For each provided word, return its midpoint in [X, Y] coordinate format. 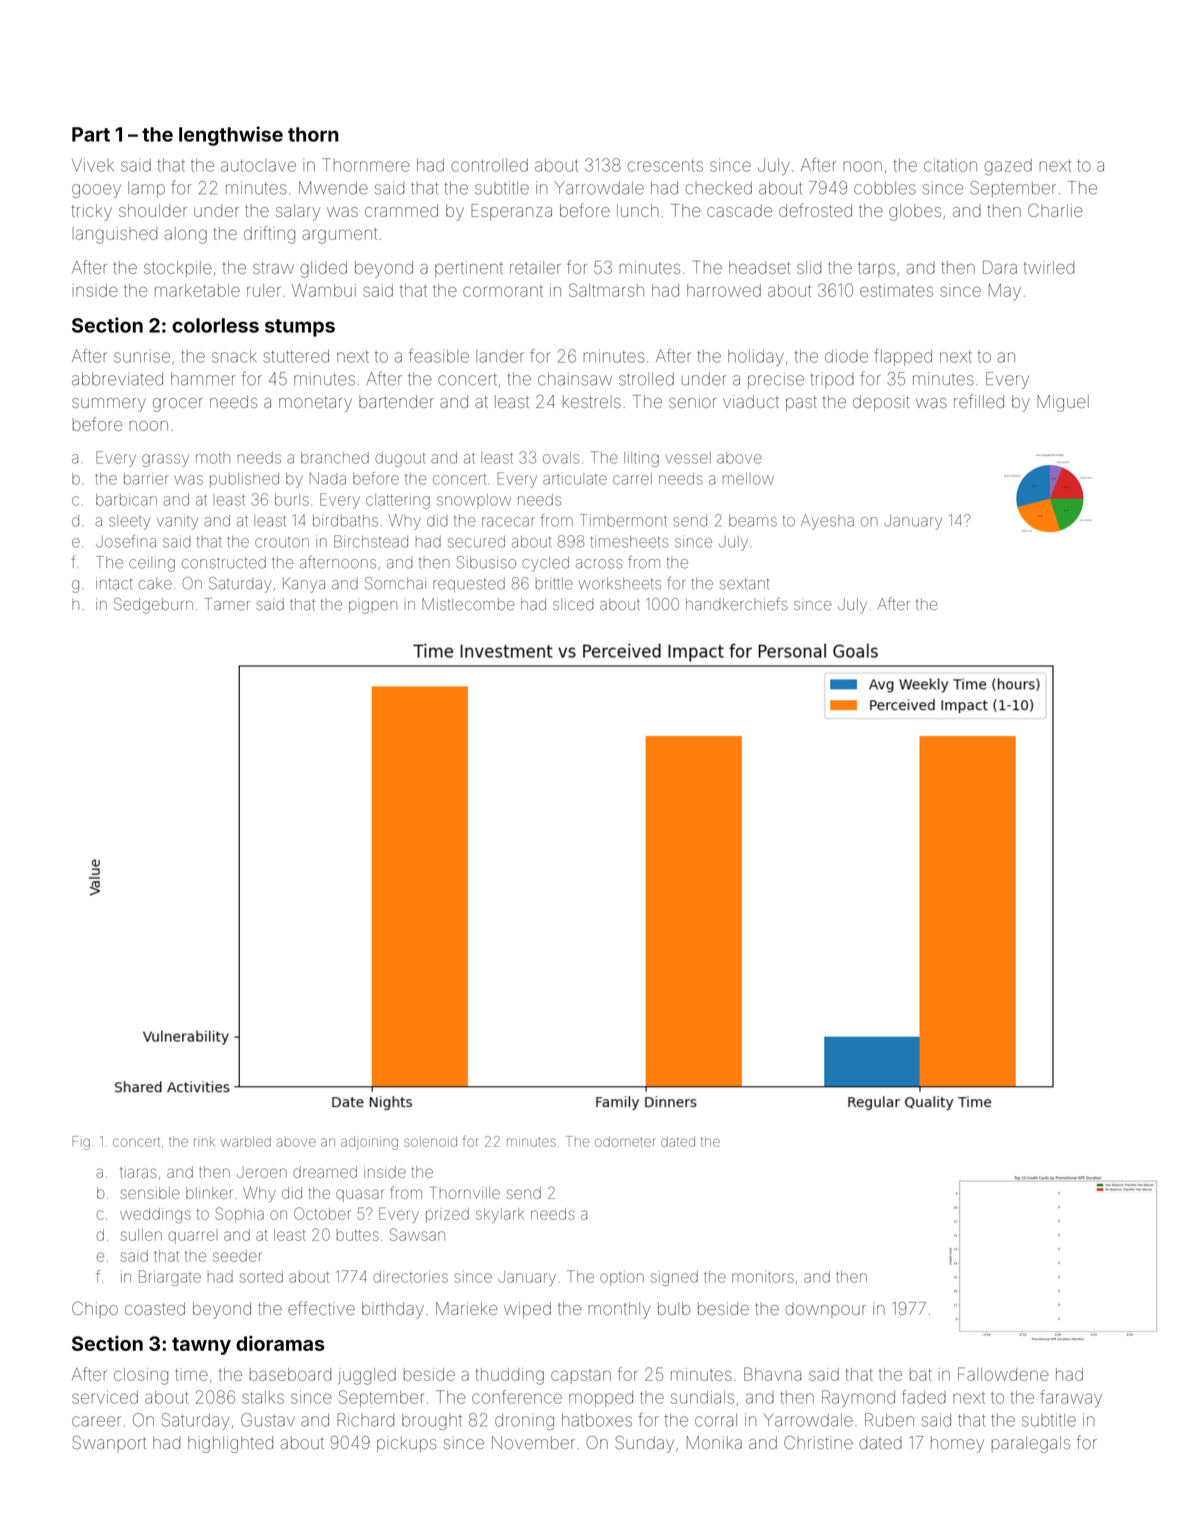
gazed [1008, 167]
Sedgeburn [153, 606]
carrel [632, 479]
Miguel [1063, 403]
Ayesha [827, 522]
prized [447, 1215]
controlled [489, 165]
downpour [825, 1310]
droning [524, 1422]
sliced [573, 604]
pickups [407, 1444]
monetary [315, 404]
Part [91, 134]
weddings [155, 1215]
